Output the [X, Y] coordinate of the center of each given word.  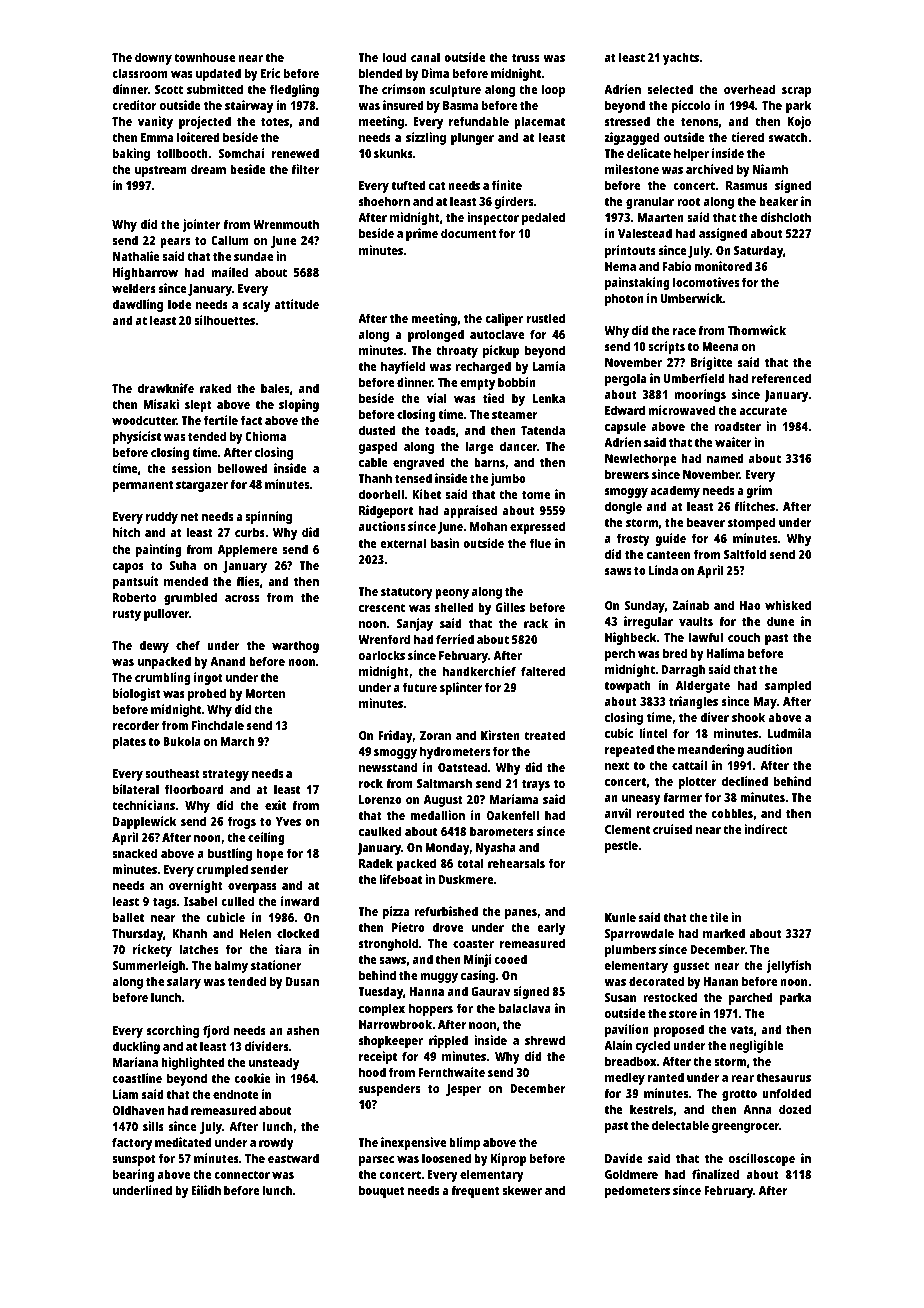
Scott [169, 89]
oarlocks [382, 655]
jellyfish [789, 966]
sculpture [455, 90]
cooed [510, 959]
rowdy [276, 1143]
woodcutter [144, 420]
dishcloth [786, 217]
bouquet [381, 1191]
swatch [788, 137]
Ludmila [789, 733]
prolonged [436, 335]
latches [198, 949]
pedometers [637, 1191]
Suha [183, 565]
